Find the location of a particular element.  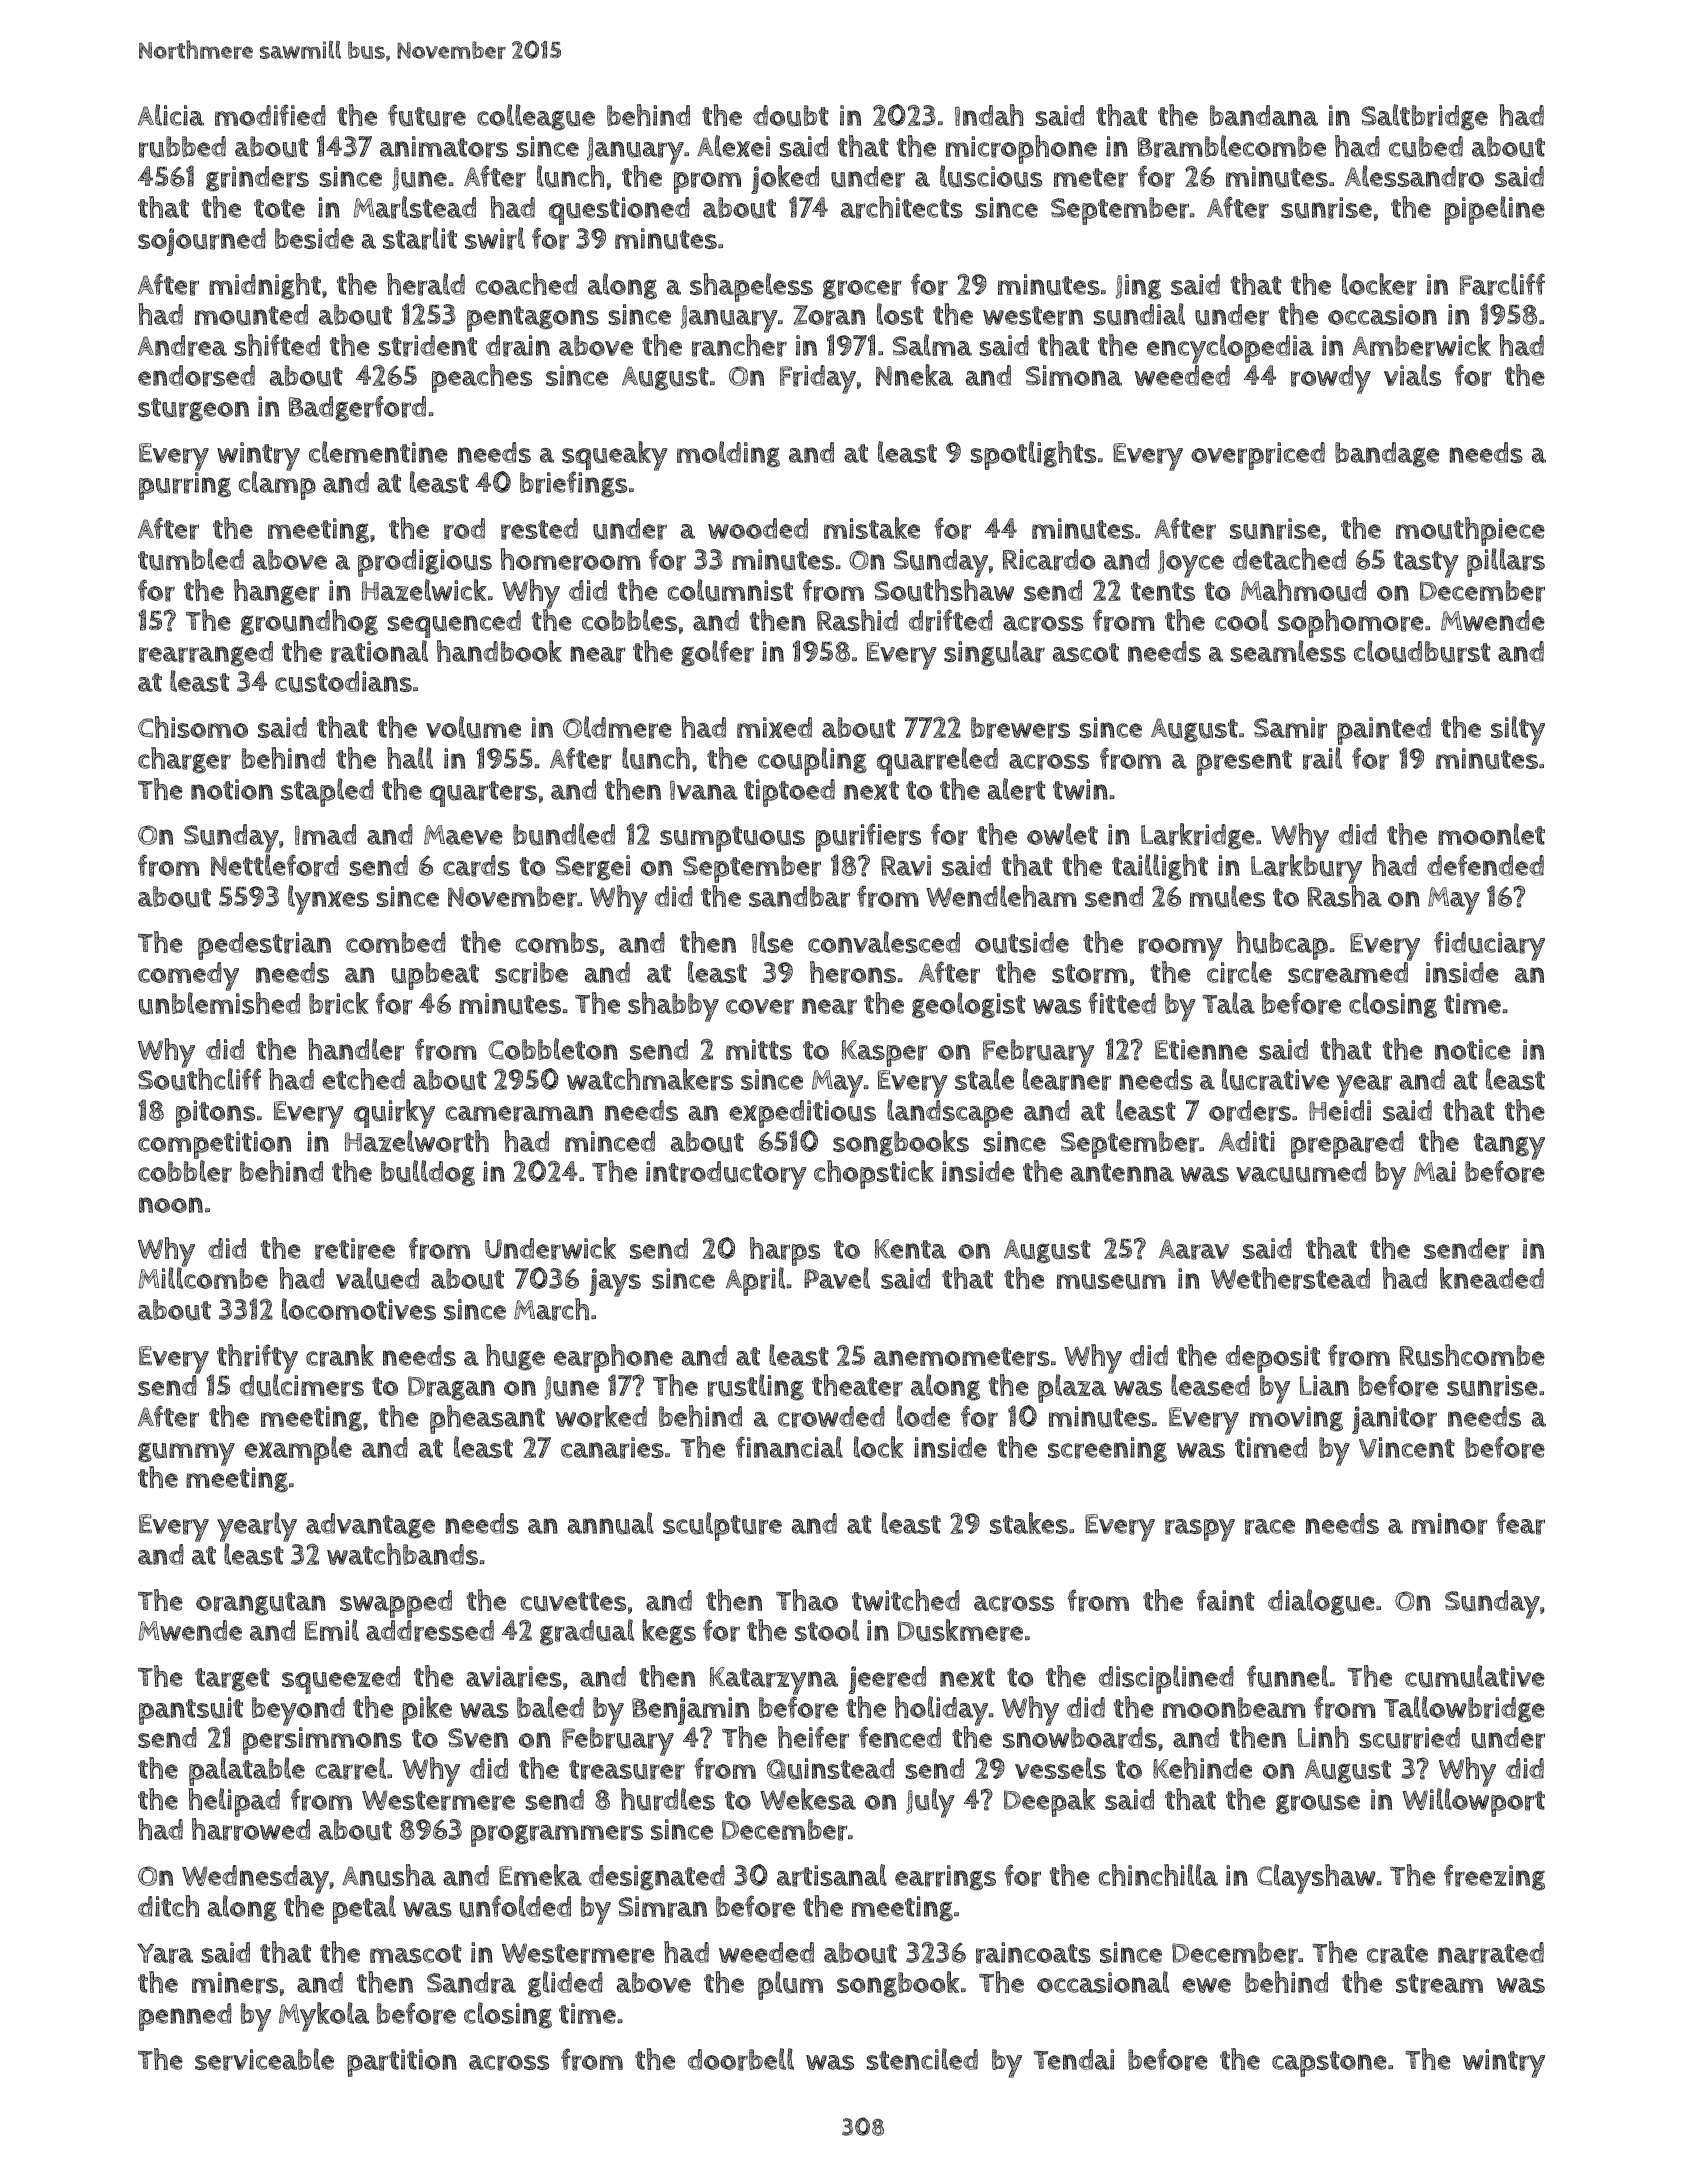

Friday is located at coordinates (818, 379).
